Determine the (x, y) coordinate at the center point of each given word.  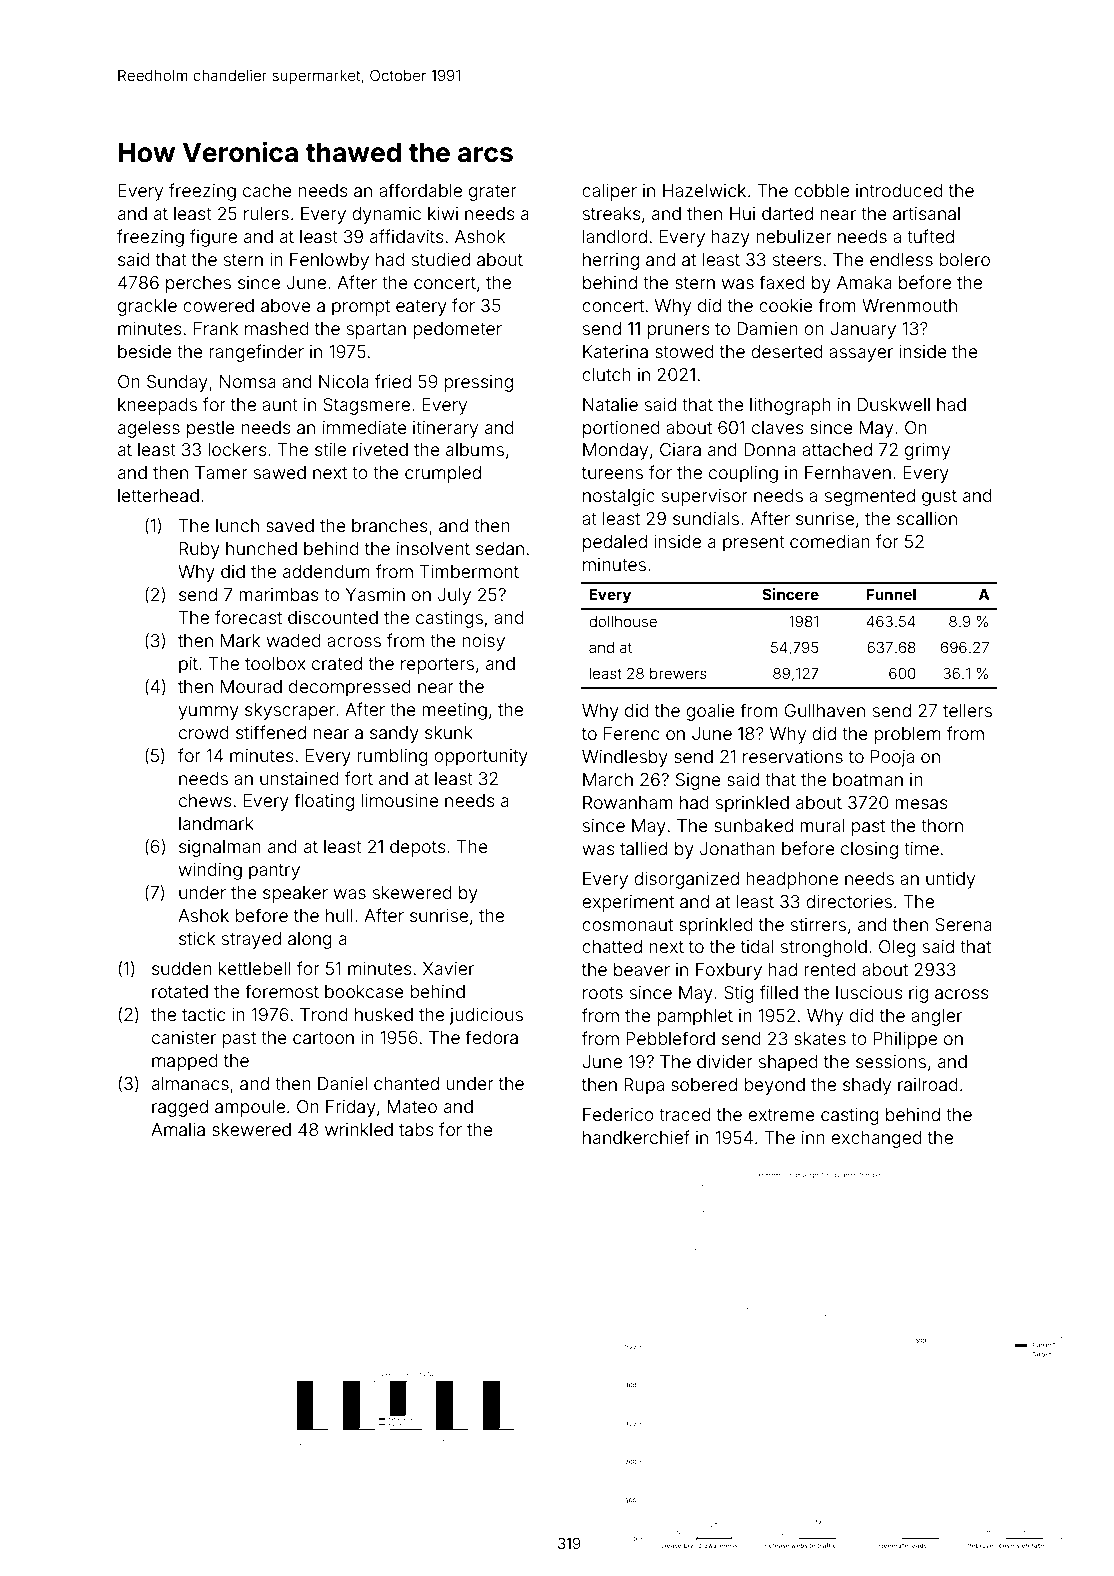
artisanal (926, 213)
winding (210, 871)
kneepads (157, 406)
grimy (927, 451)
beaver (642, 969)
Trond (324, 1014)
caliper (609, 192)
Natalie (610, 404)
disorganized (686, 880)
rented (830, 969)
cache (267, 190)
